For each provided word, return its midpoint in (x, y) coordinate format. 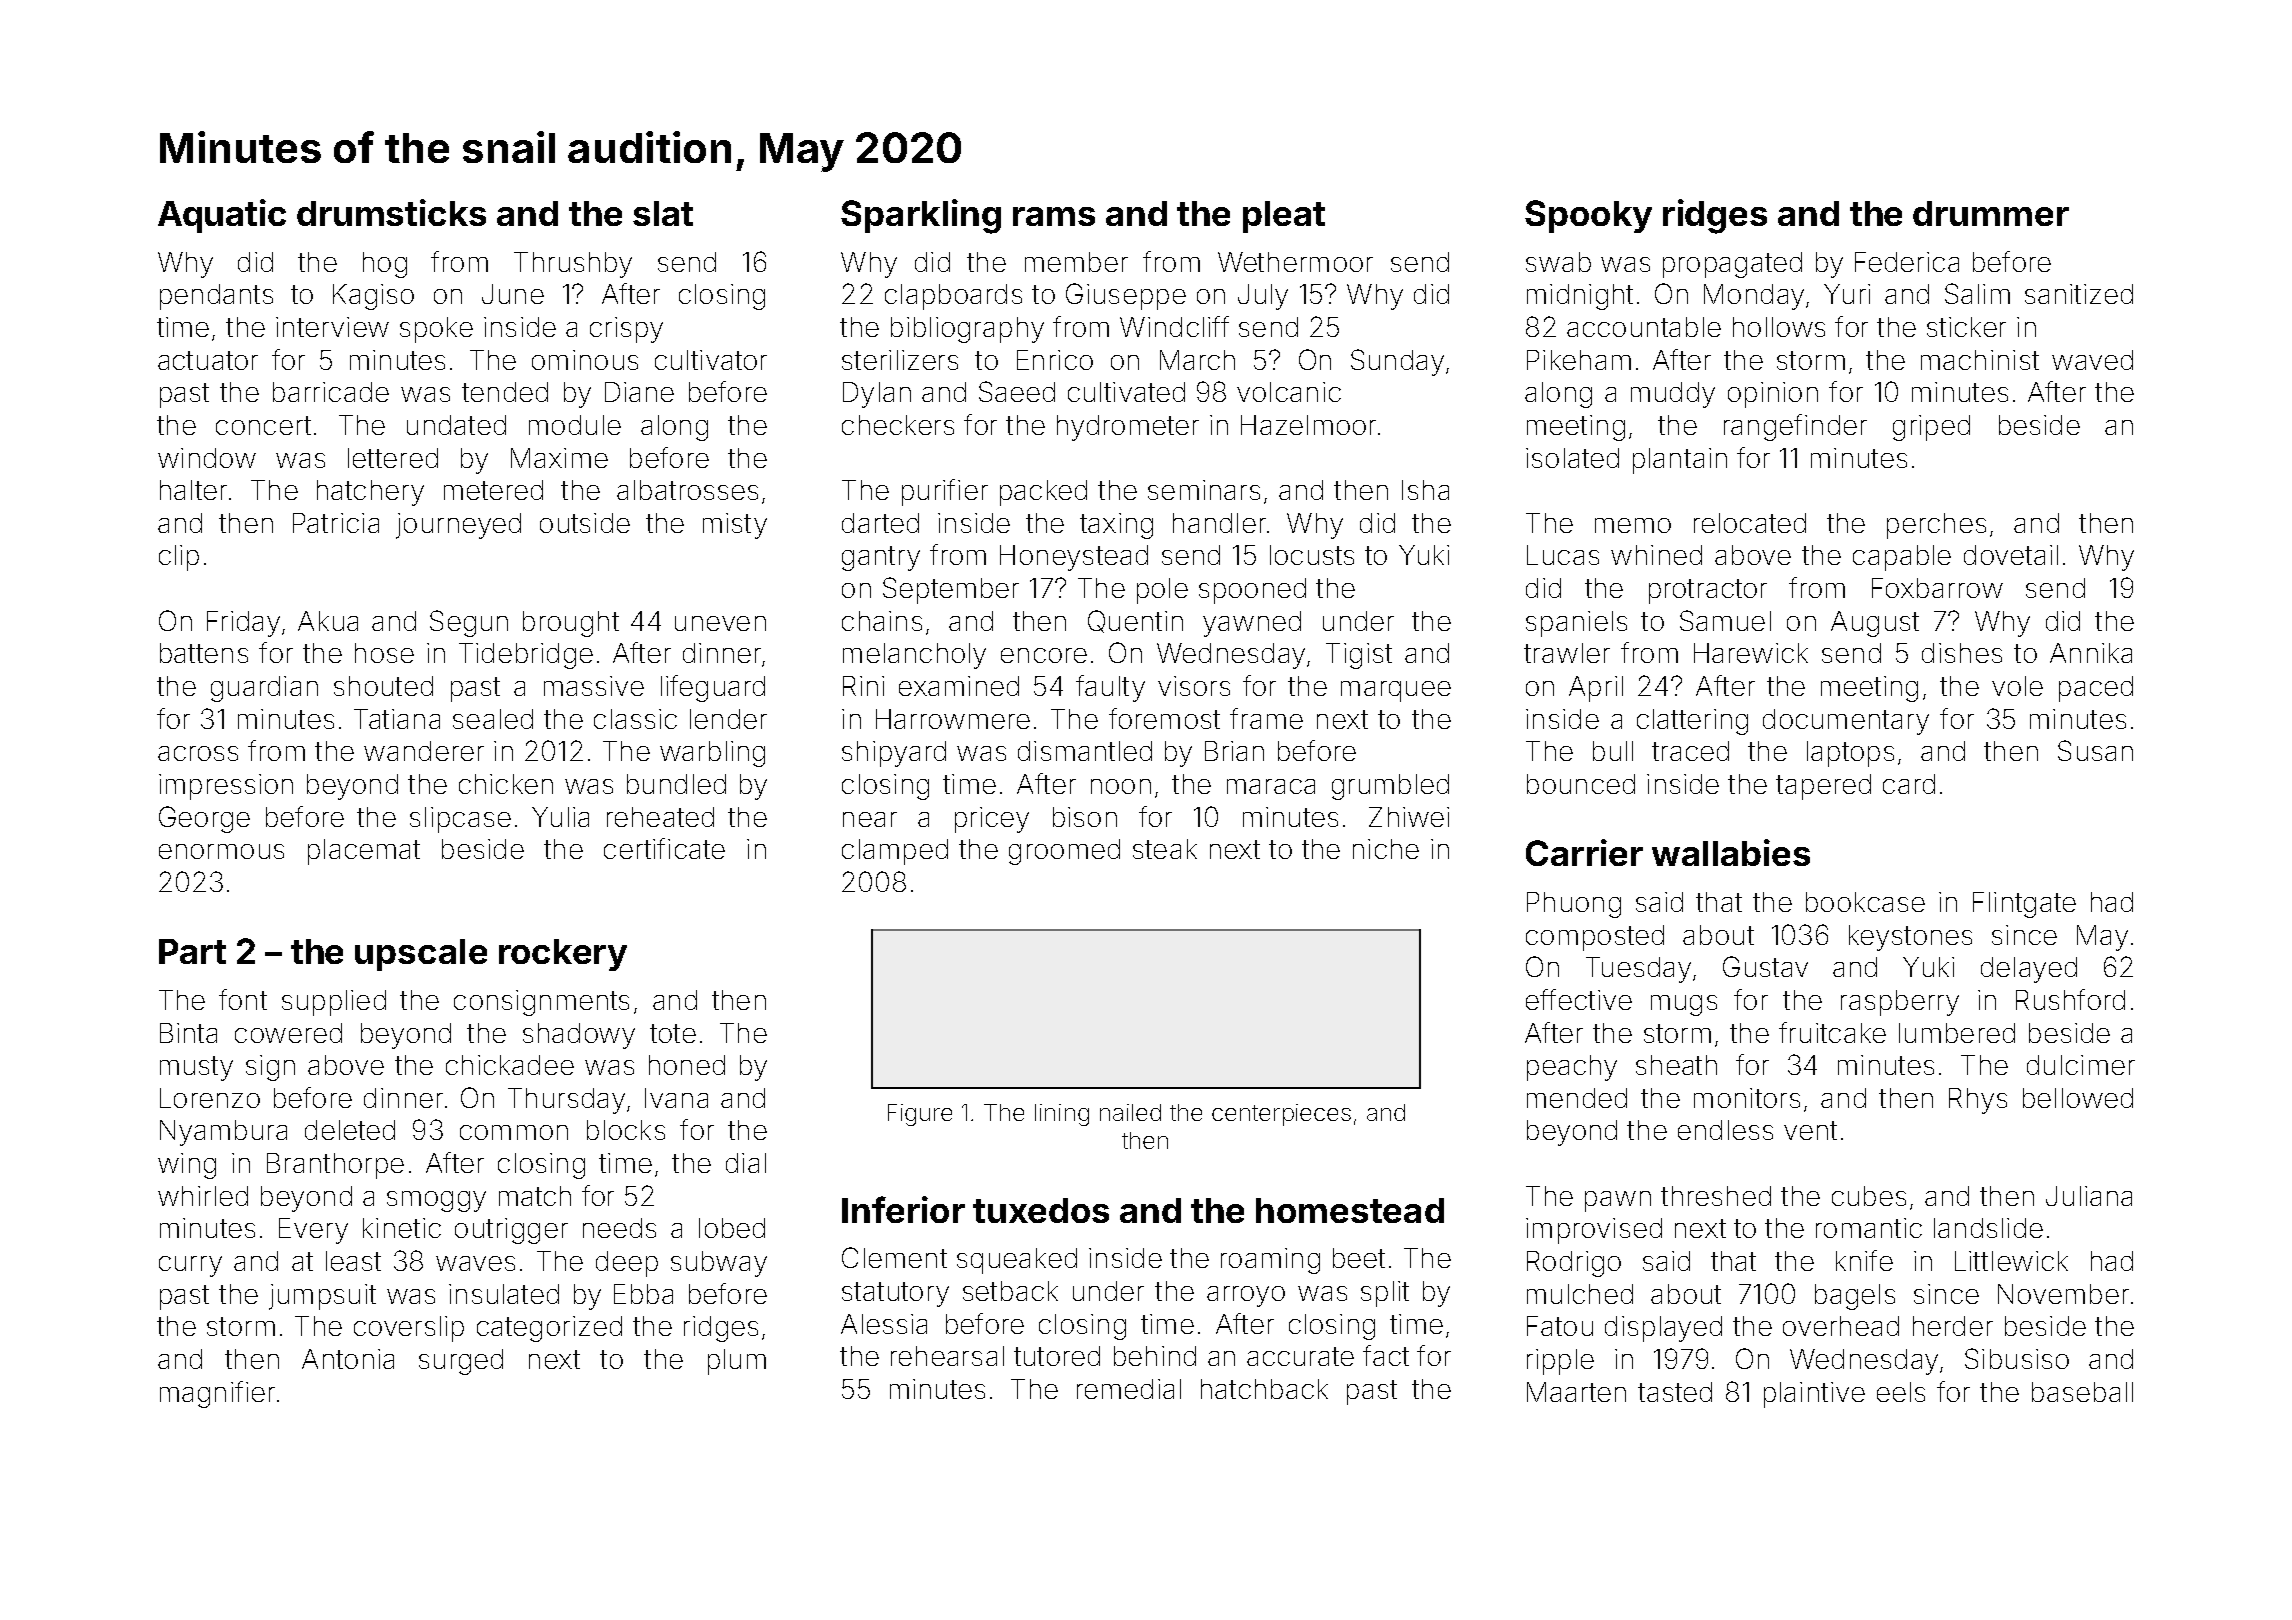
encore (1044, 655)
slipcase (460, 820)
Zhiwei (1409, 817)
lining (1062, 1115)
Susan (2095, 750)
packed (1043, 493)
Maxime (559, 458)
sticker (1966, 327)
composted (1595, 938)
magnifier (217, 1394)
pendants (216, 297)
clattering (1692, 722)
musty (196, 1068)
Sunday (1397, 362)
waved (2092, 360)
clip (179, 558)
